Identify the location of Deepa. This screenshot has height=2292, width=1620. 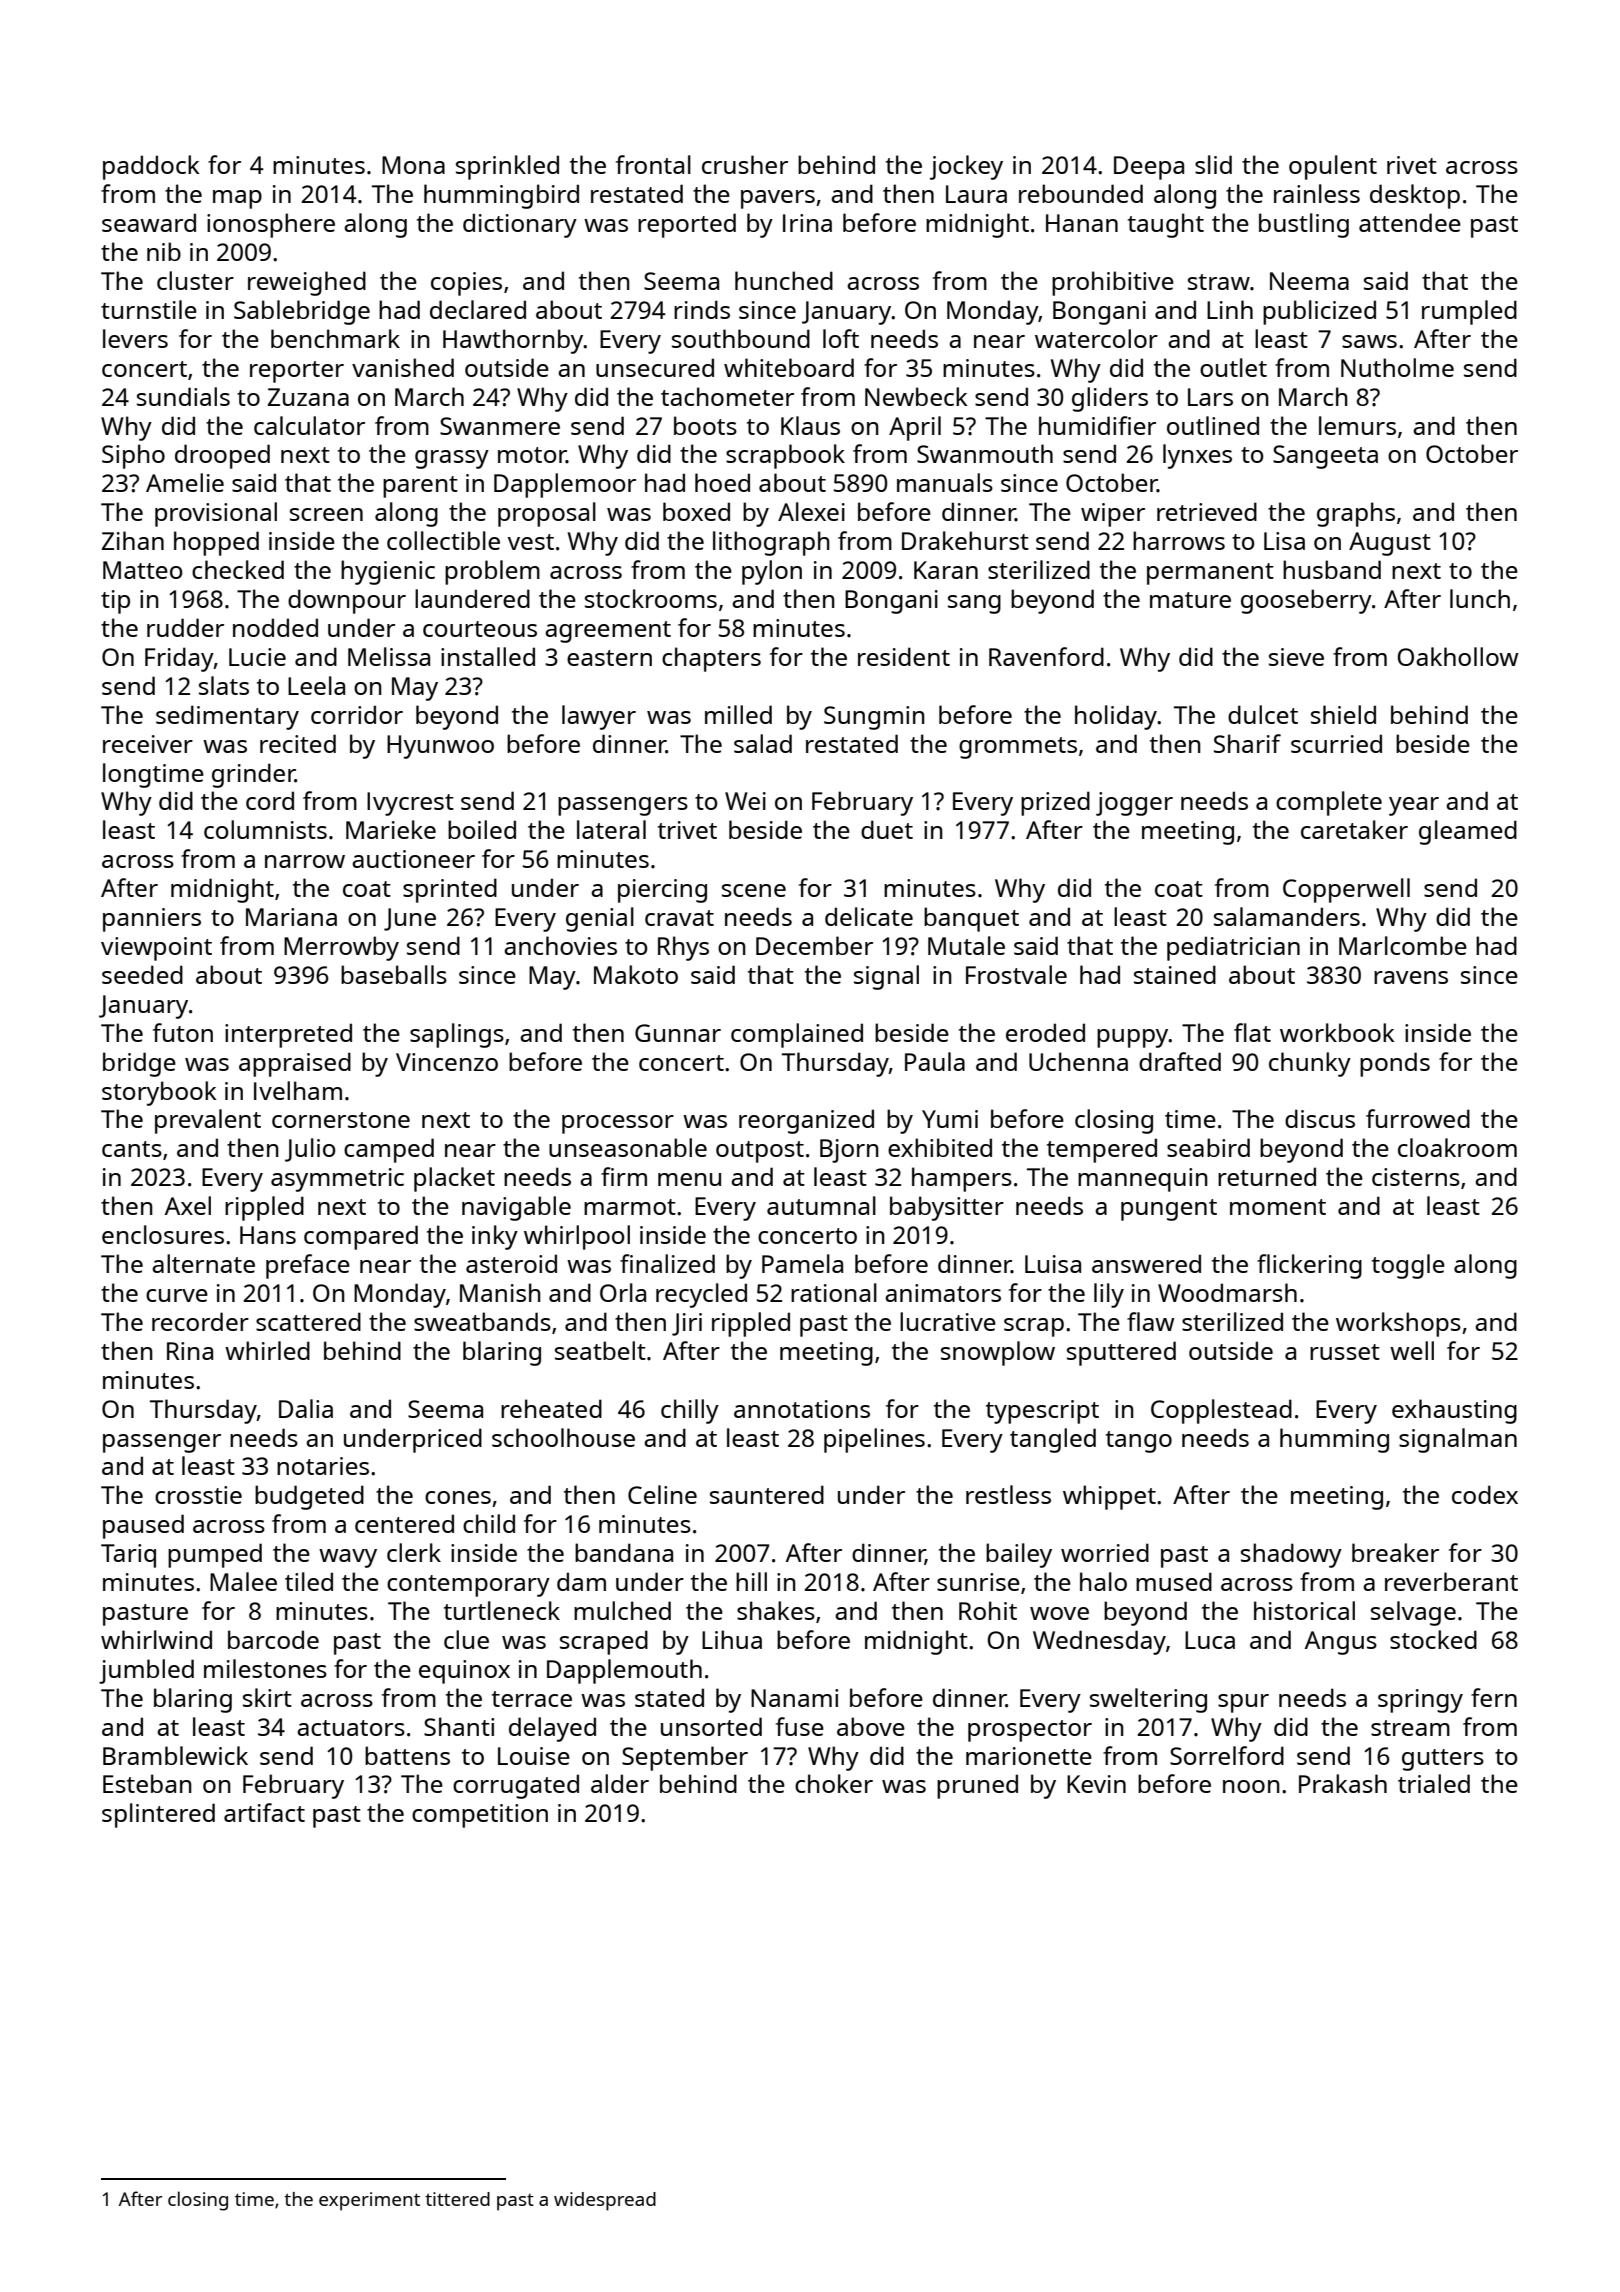
(1149, 168).
